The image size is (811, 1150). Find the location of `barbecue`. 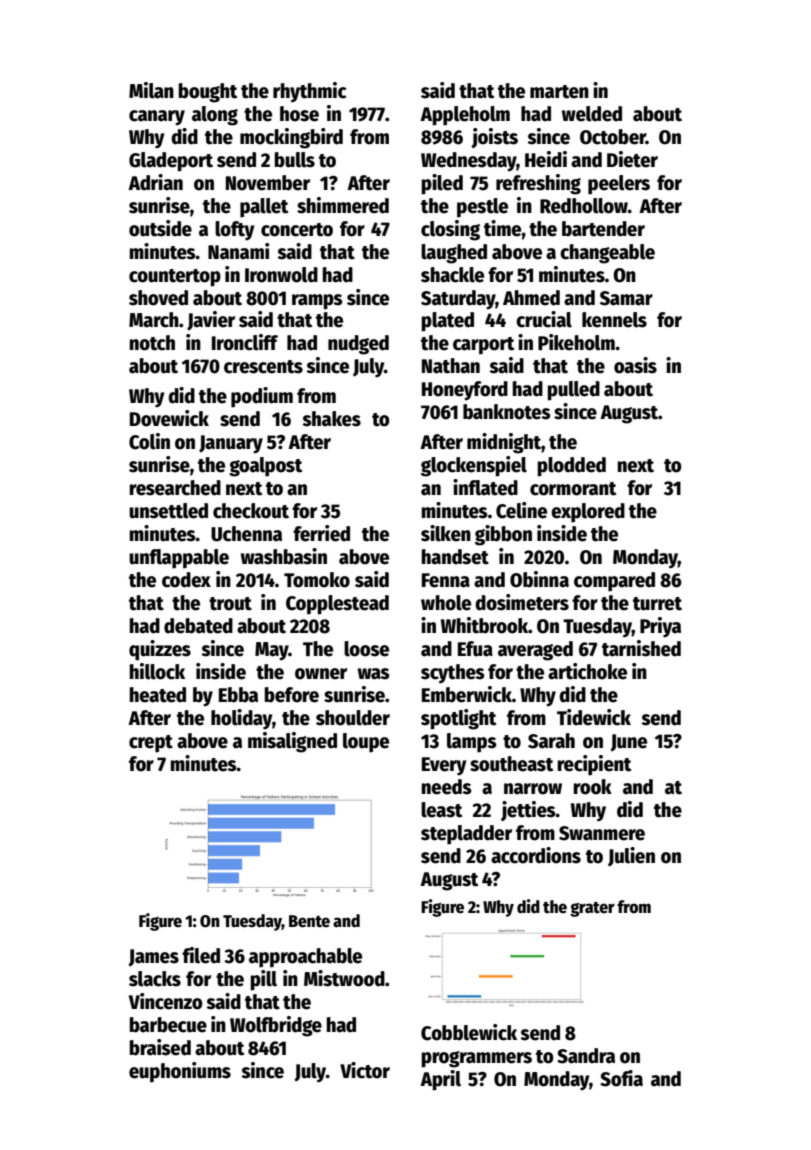

barbecue is located at coordinates (168, 1025).
